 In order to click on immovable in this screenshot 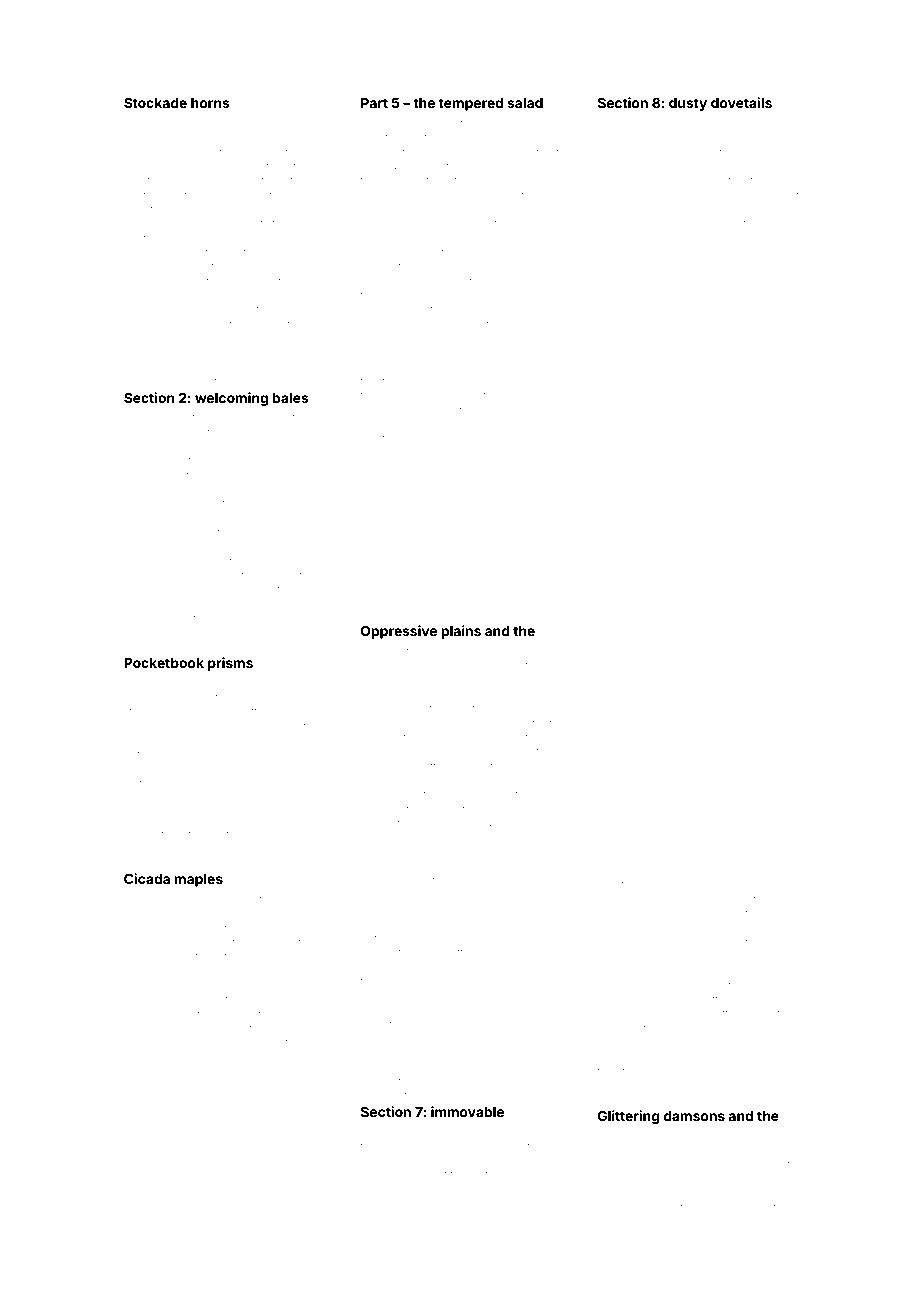, I will do `click(467, 1111)`.
